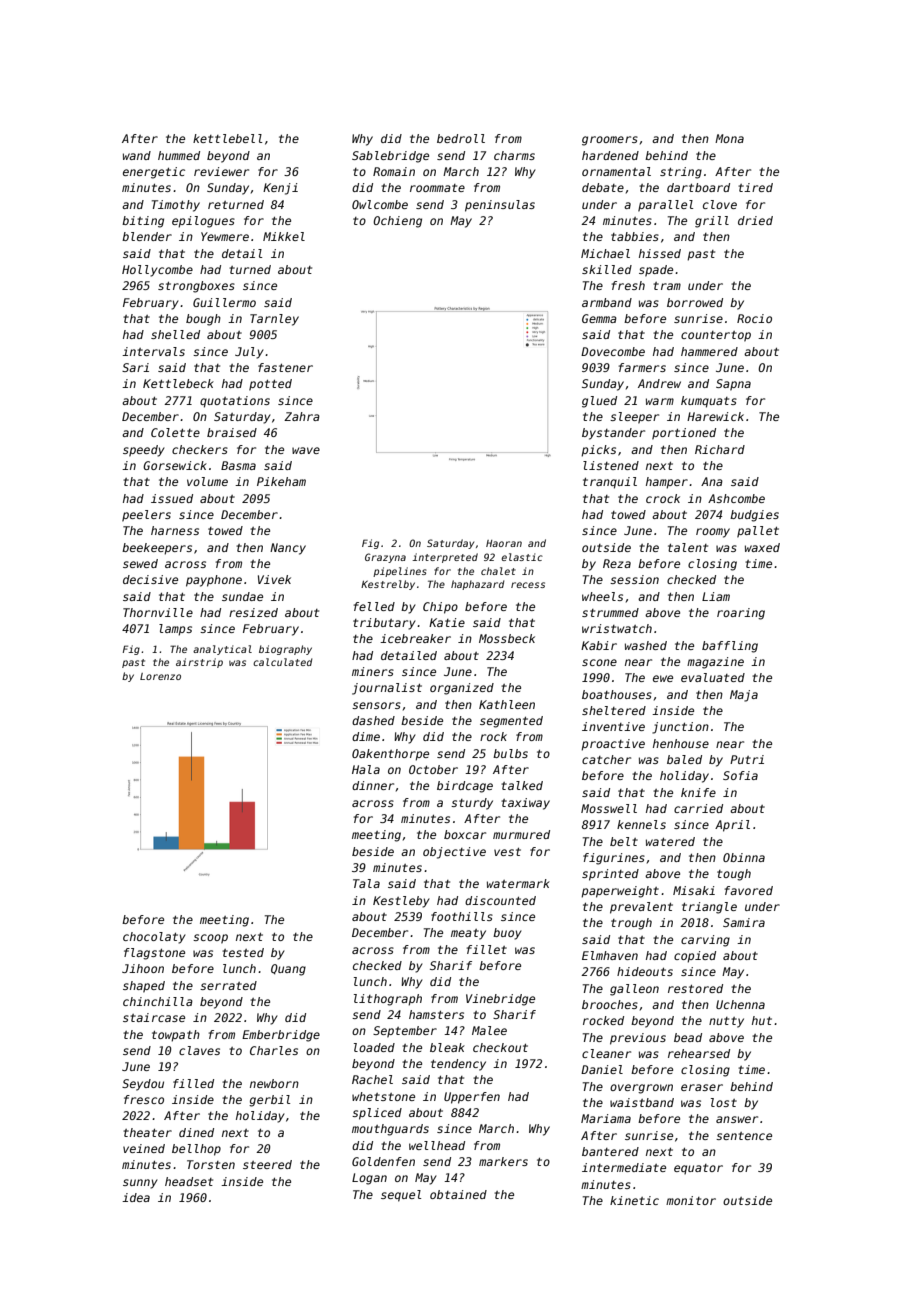 The height and width of the screenshot is (1316, 908). I want to click on groomers, so click(610, 141).
